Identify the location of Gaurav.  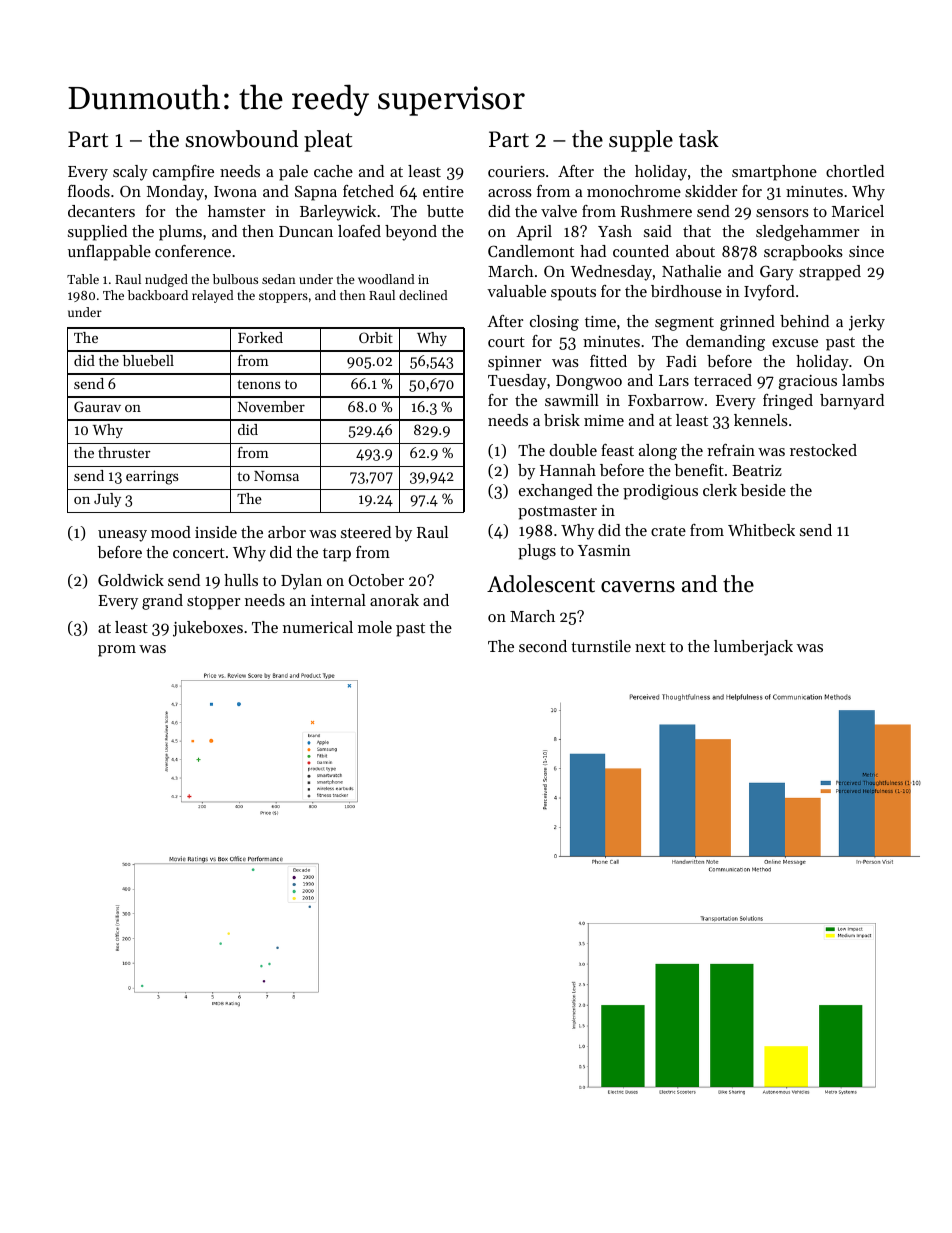
(97, 406).
